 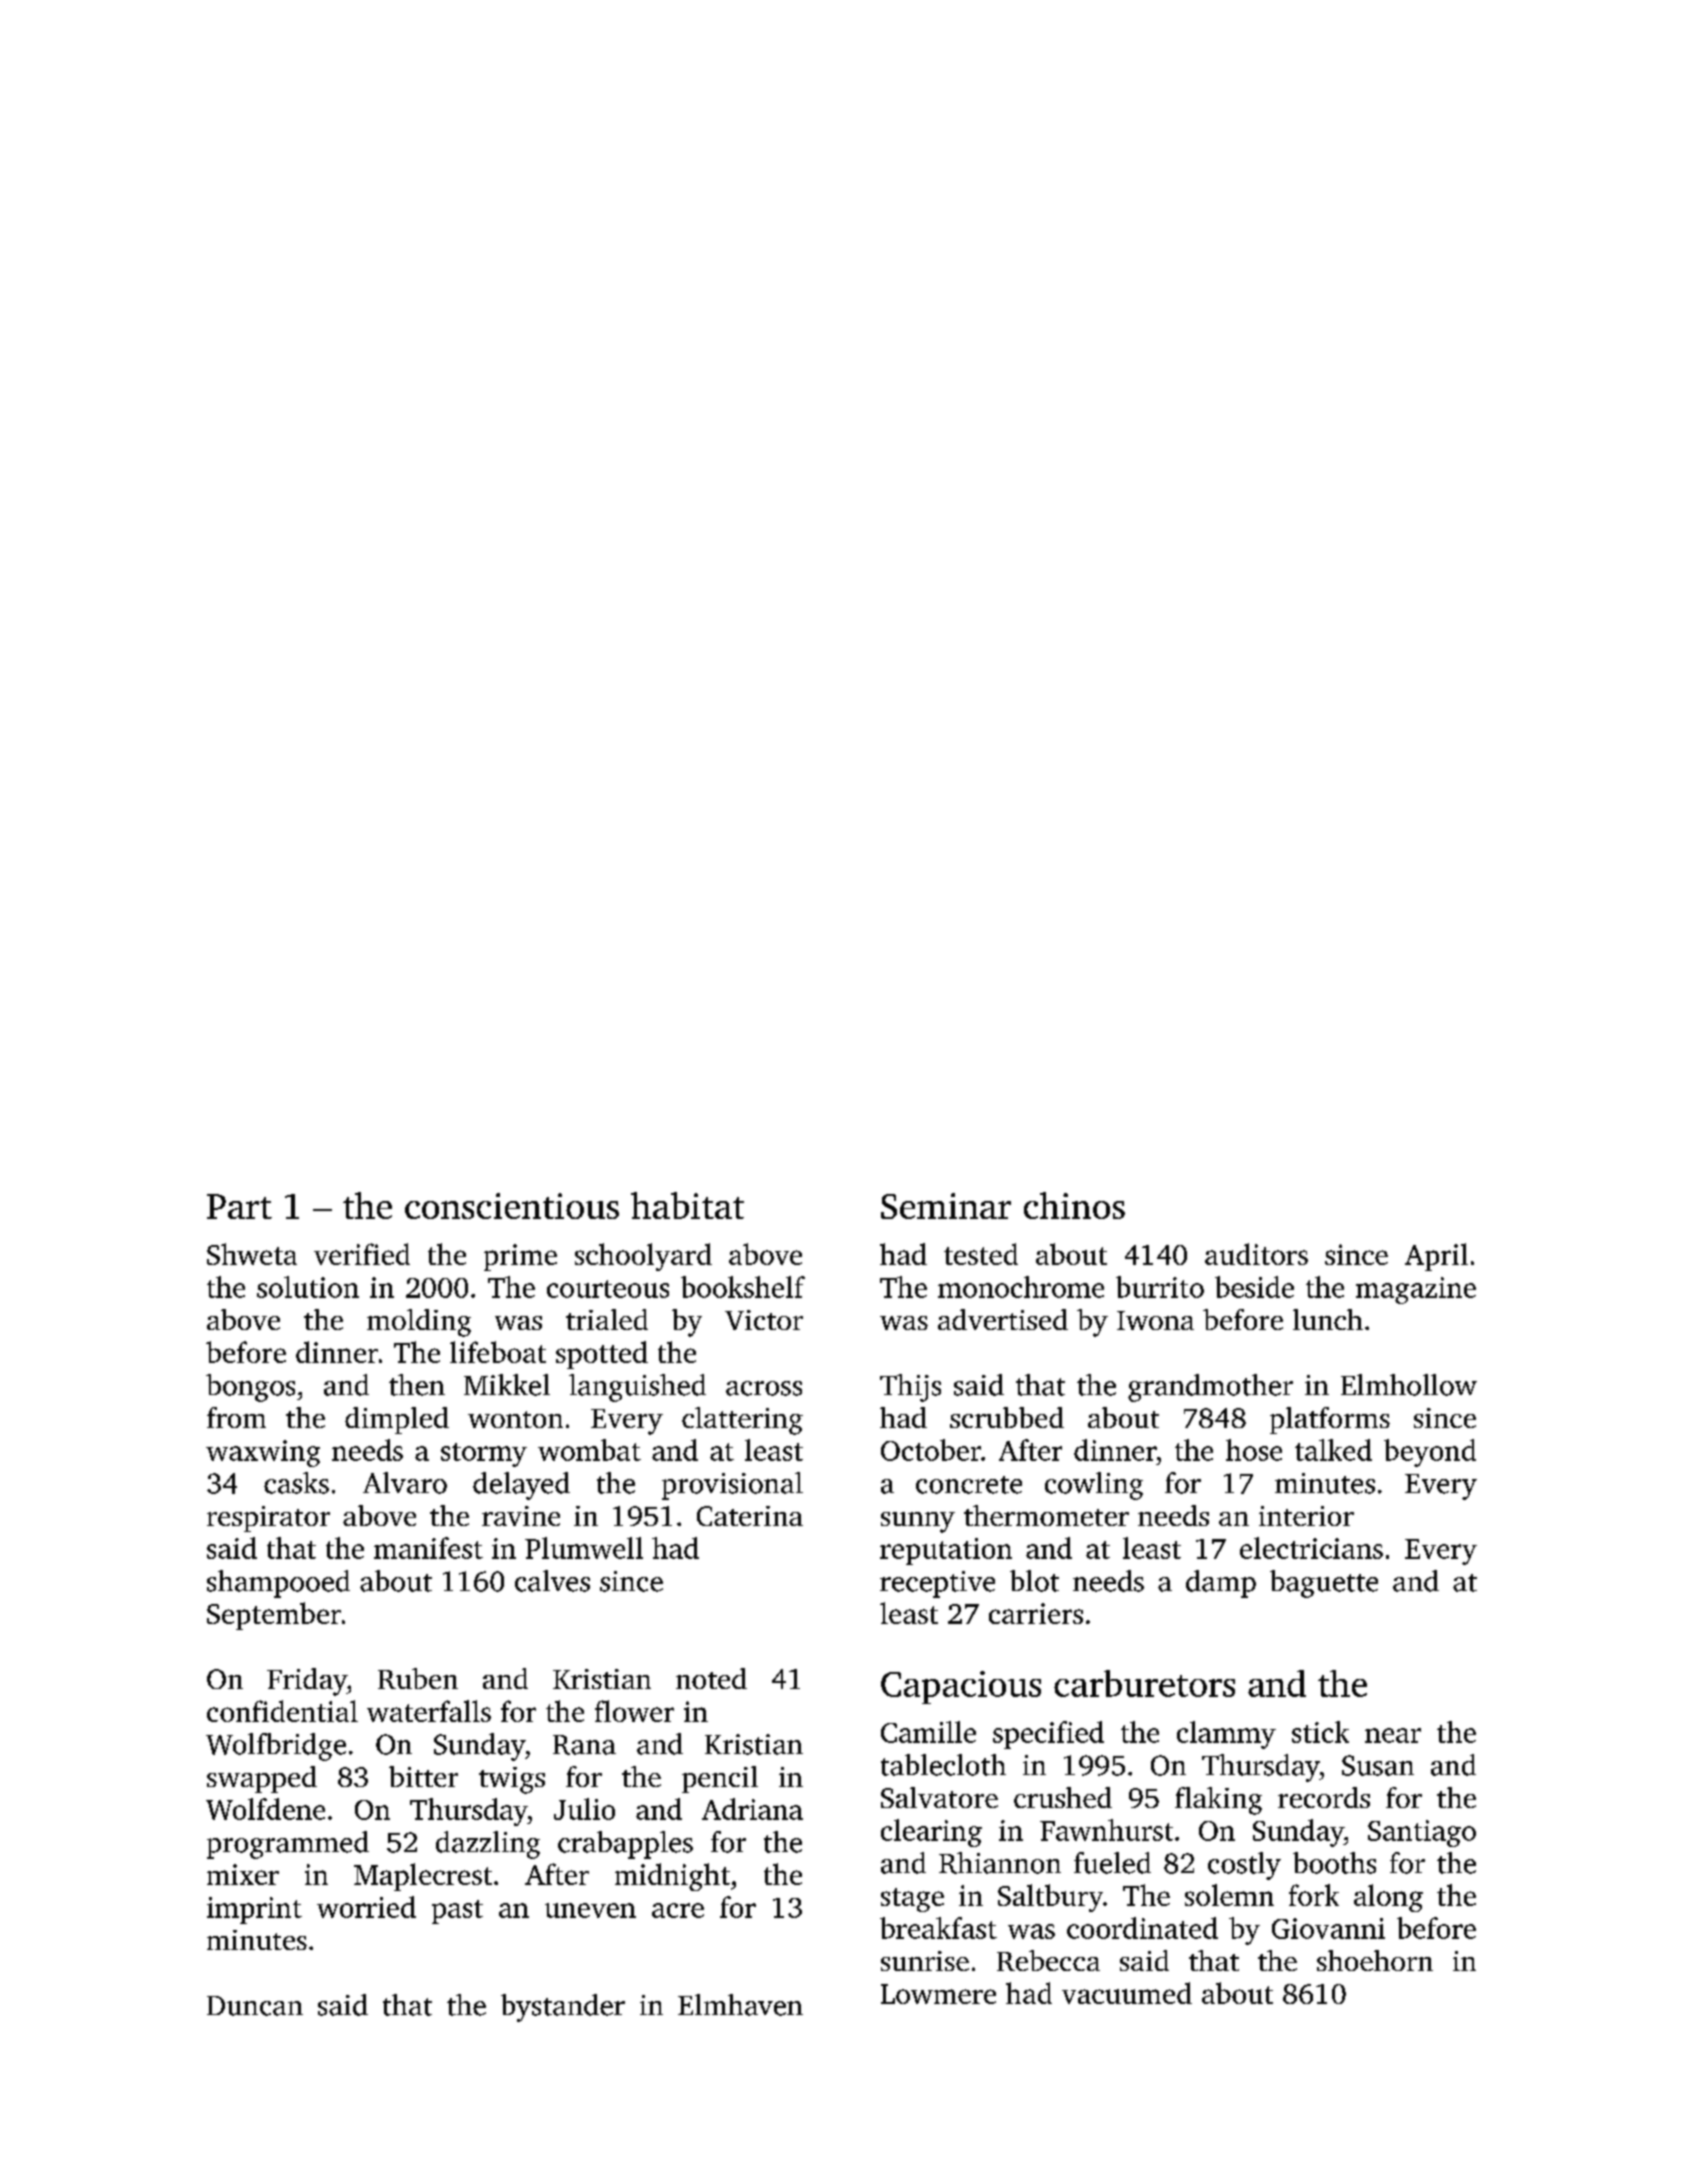 What do you see at coordinates (288, 1845) in the screenshot?
I see `programmed` at bounding box center [288, 1845].
